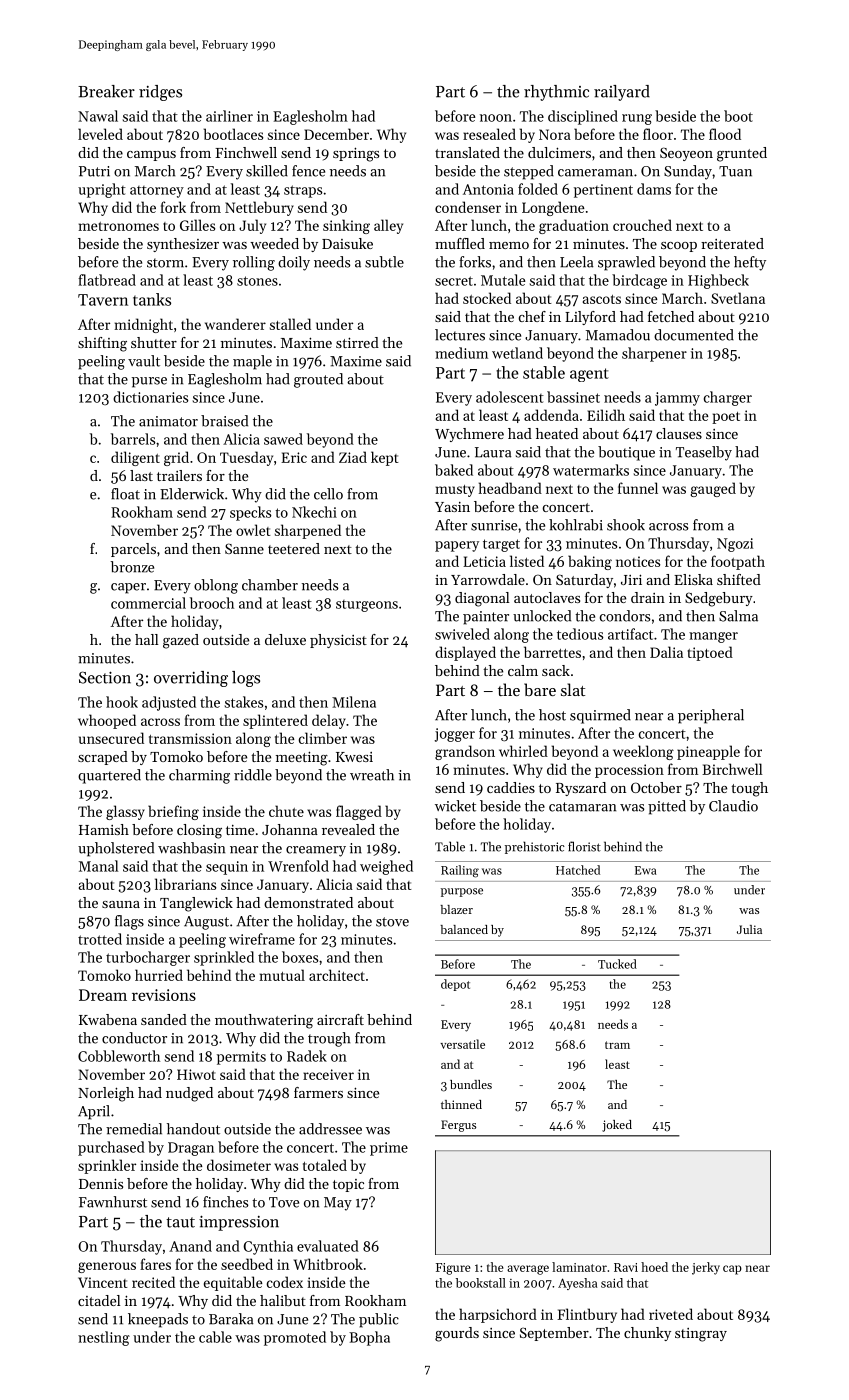 This screenshot has width=849, height=1400. What do you see at coordinates (556, 93) in the screenshot?
I see `rhythmic` at bounding box center [556, 93].
